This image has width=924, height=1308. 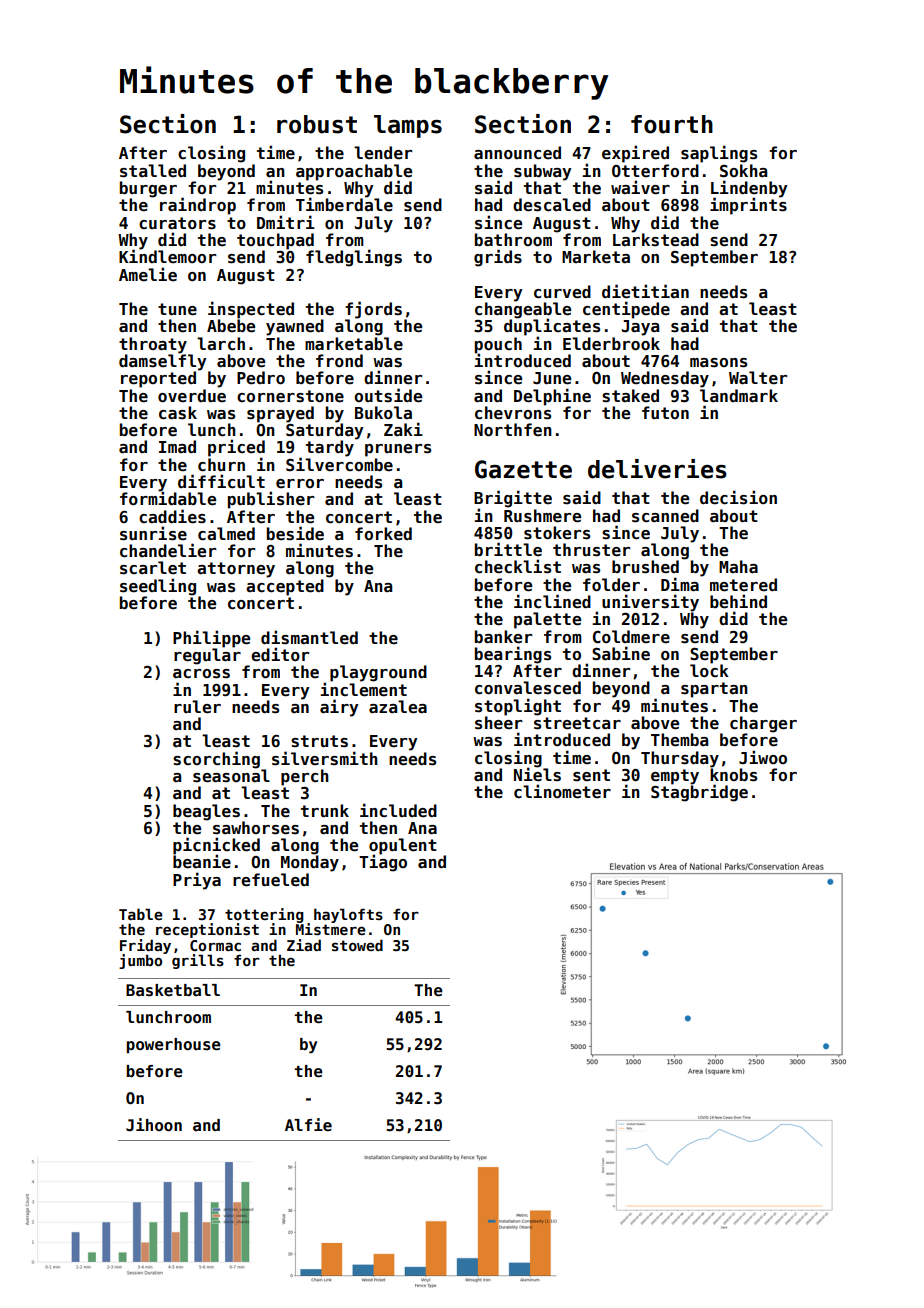 I want to click on charger, so click(x=763, y=724).
